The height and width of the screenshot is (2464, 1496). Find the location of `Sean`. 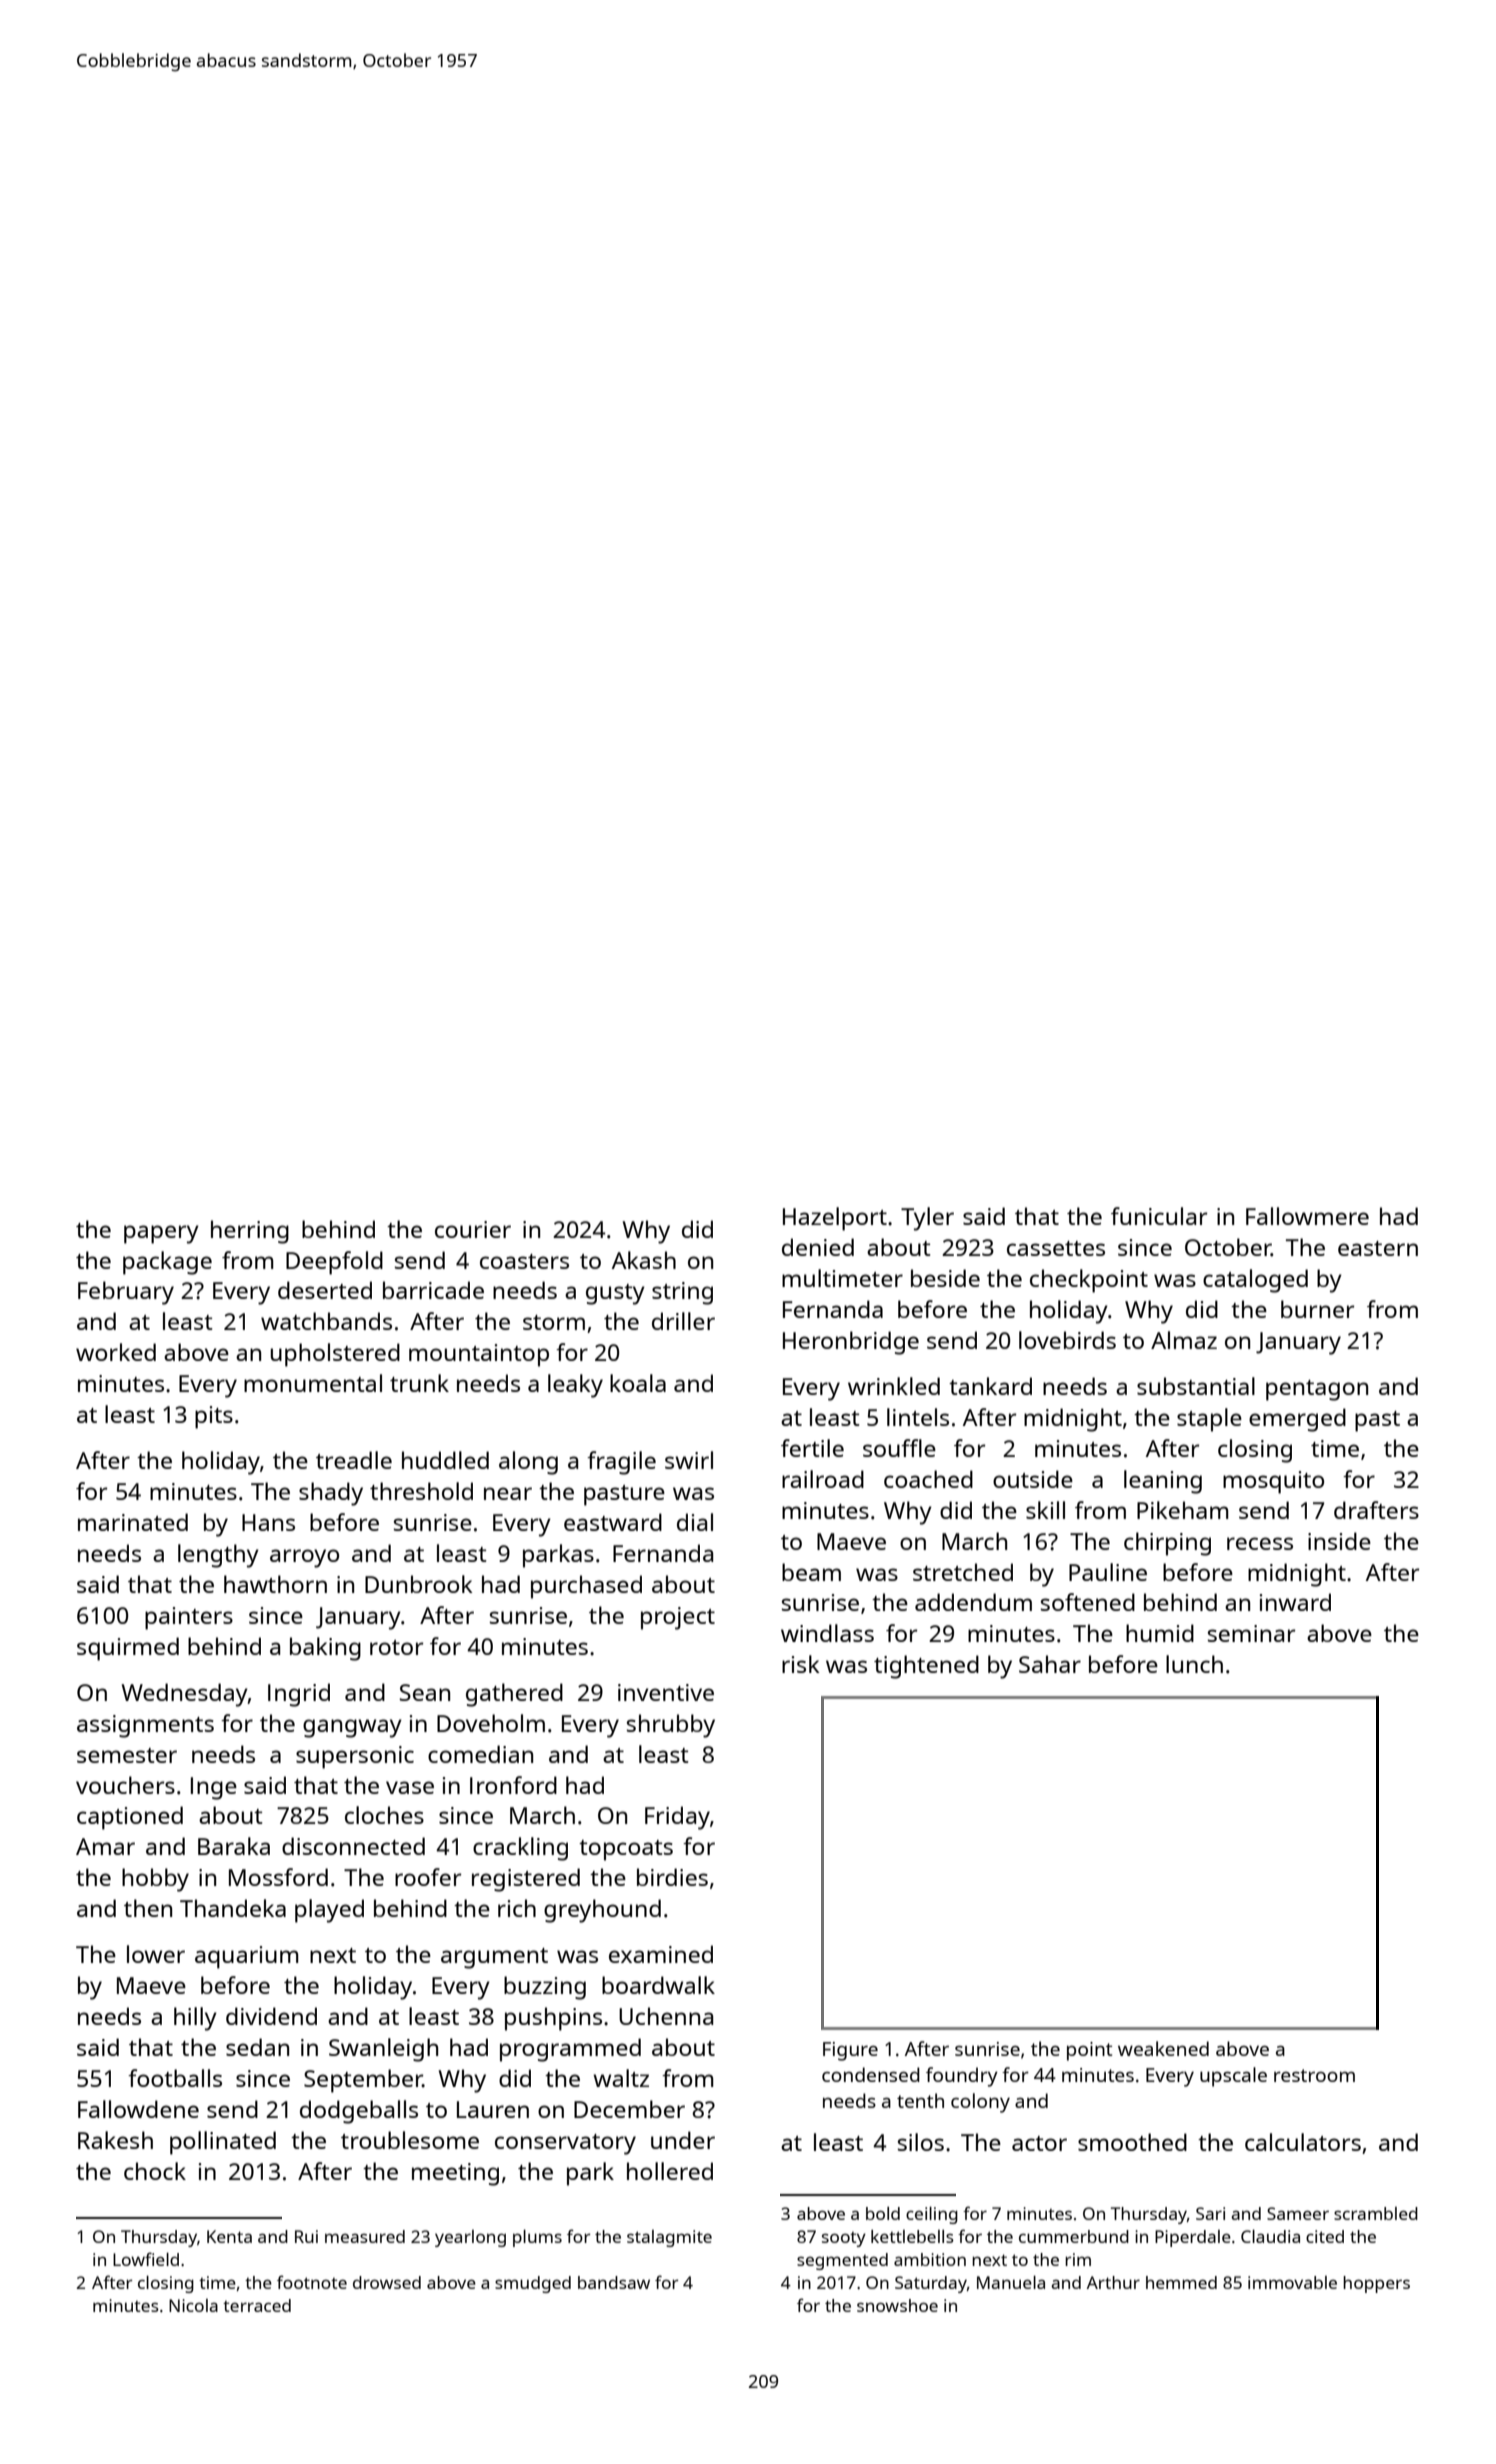

Sean is located at coordinates (425, 1692).
